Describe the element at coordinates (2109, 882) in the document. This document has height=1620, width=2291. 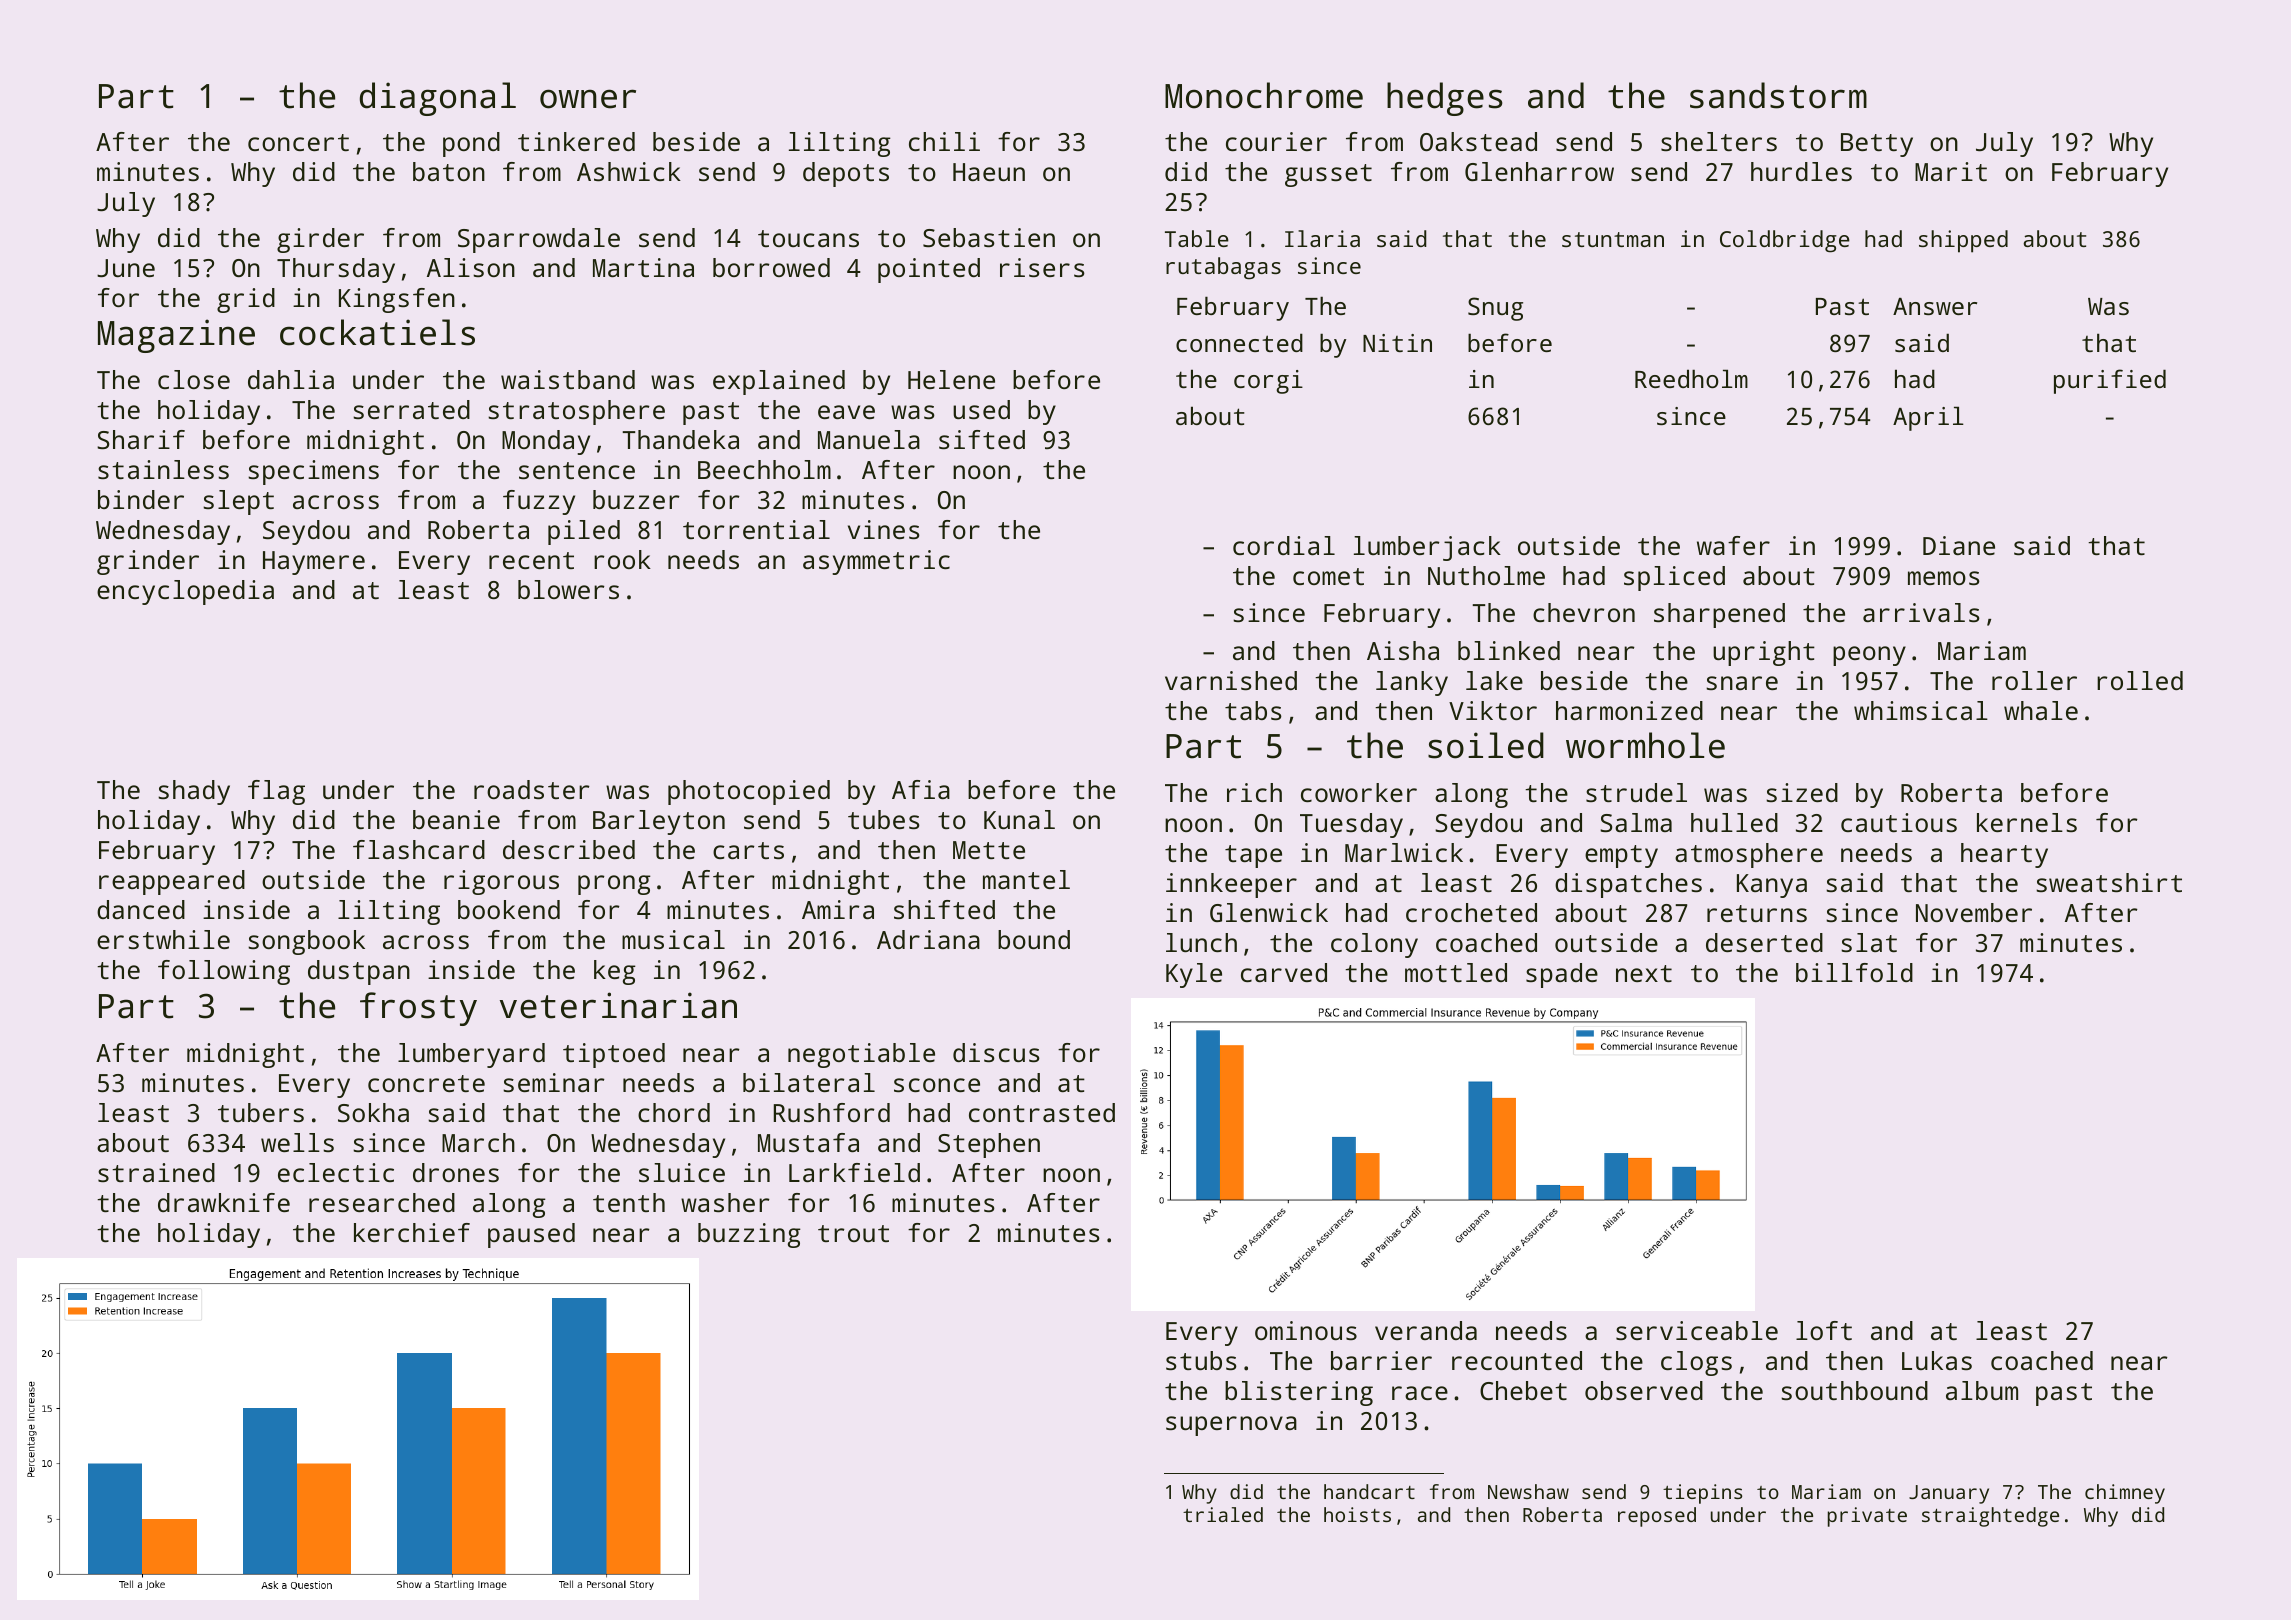
I see `sweatshirt` at that location.
